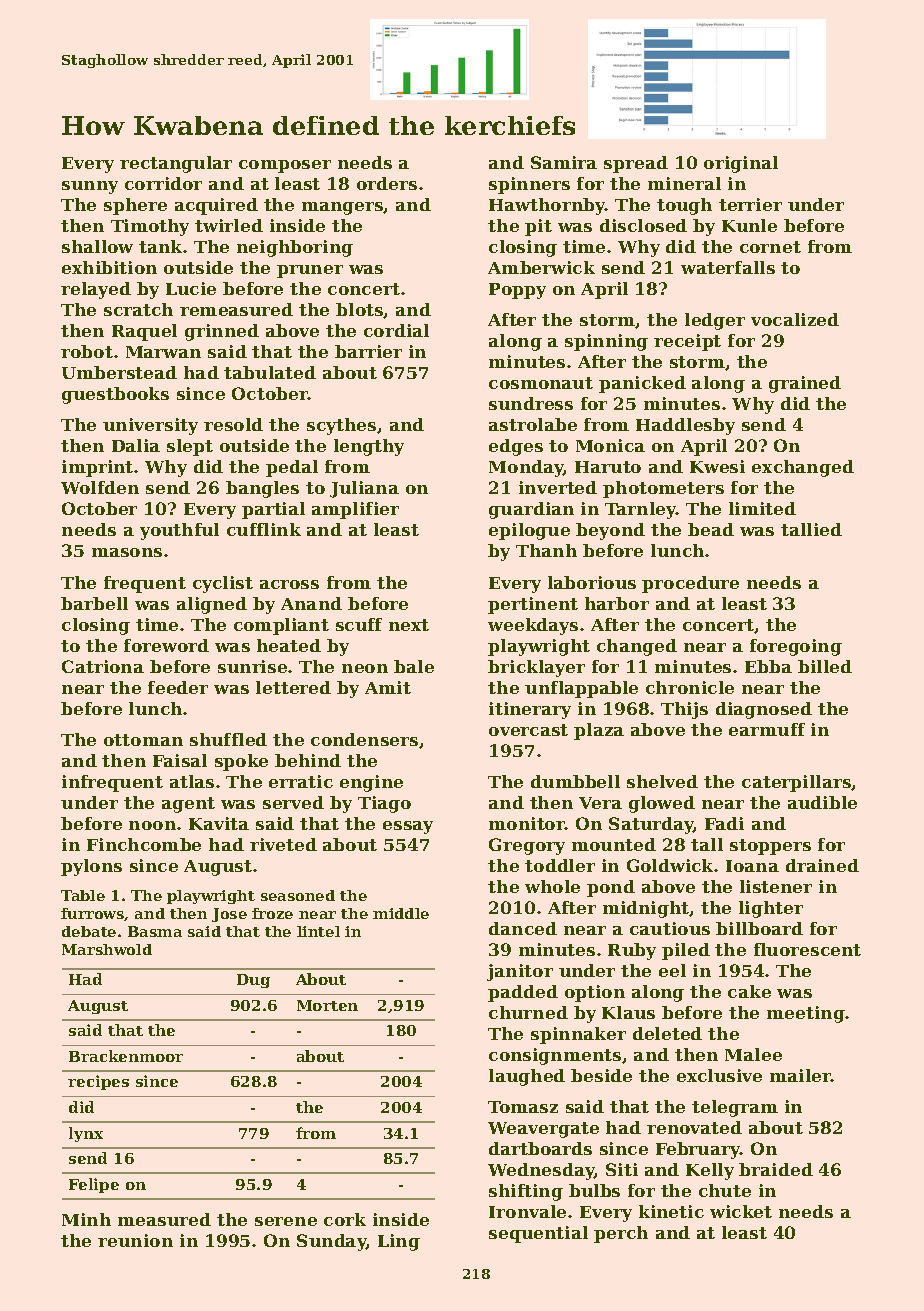  What do you see at coordinates (741, 164) in the screenshot?
I see `original` at bounding box center [741, 164].
